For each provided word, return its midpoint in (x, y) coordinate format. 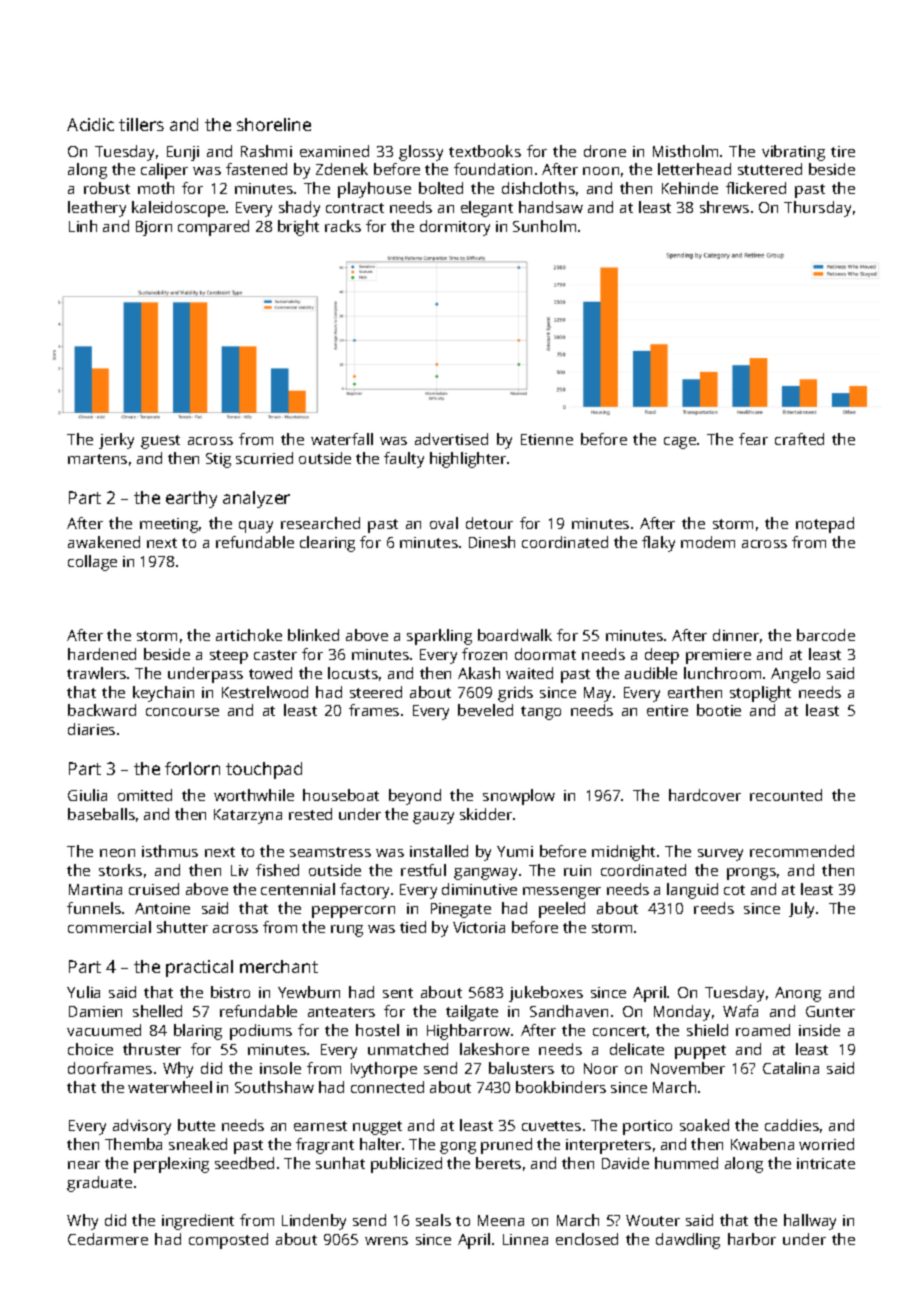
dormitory (455, 228)
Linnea (525, 1239)
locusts (353, 673)
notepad (825, 525)
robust (107, 188)
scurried (264, 458)
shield (707, 1030)
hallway (810, 1222)
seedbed (244, 1163)
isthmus (170, 851)
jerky (116, 441)
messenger (562, 893)
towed (270, 673)
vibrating (793, 153)
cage (680, 443)
